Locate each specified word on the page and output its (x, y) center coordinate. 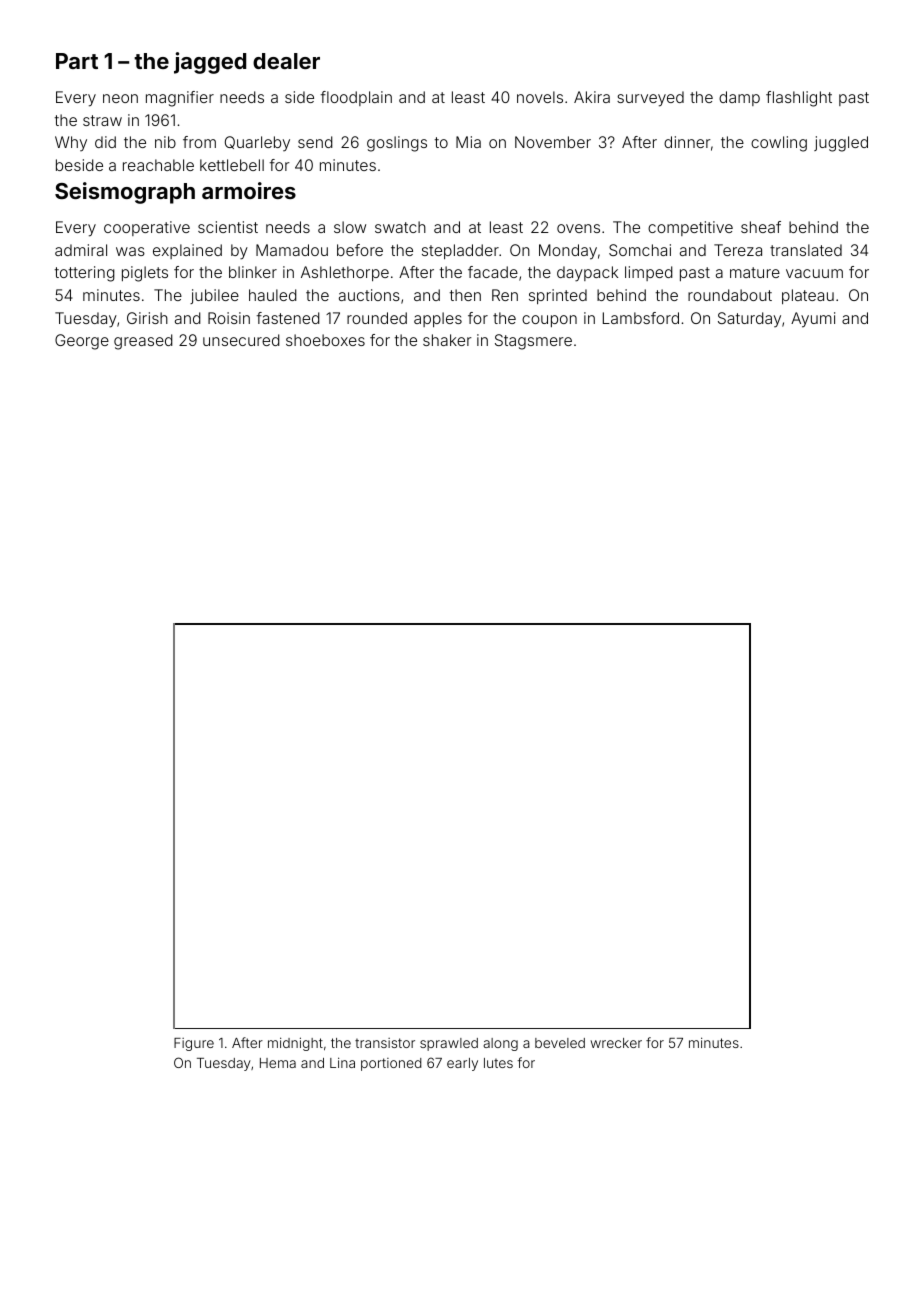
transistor (385, 1043)
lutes (498, 1063)
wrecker (616, 1043)
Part (77, 61)
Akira (592, 97)
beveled (560, 1043)
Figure (194, 1044)
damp (739, 98)
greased (143, 342)
